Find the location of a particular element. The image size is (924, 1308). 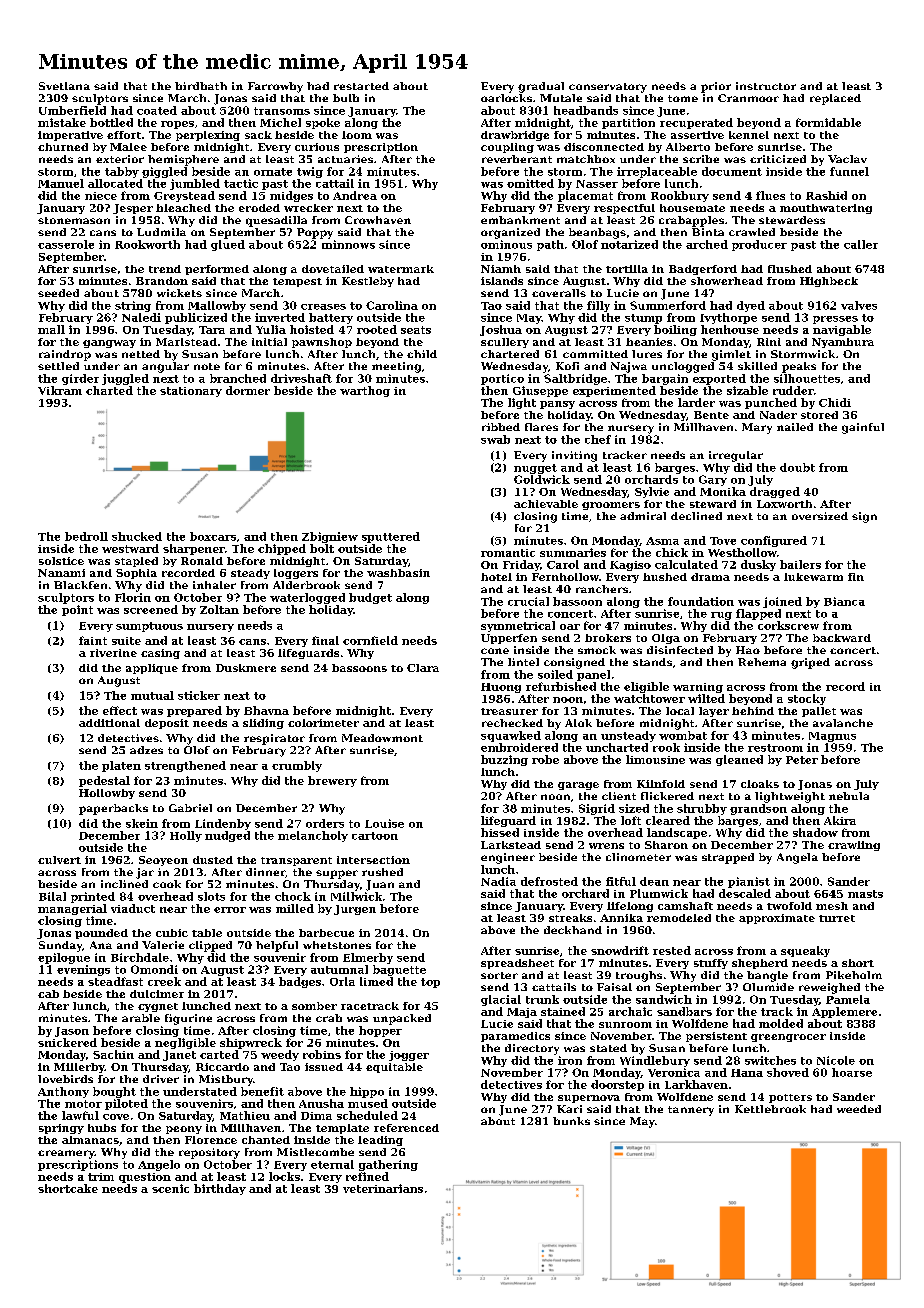

trim is located at coordinates (101, 1177).
